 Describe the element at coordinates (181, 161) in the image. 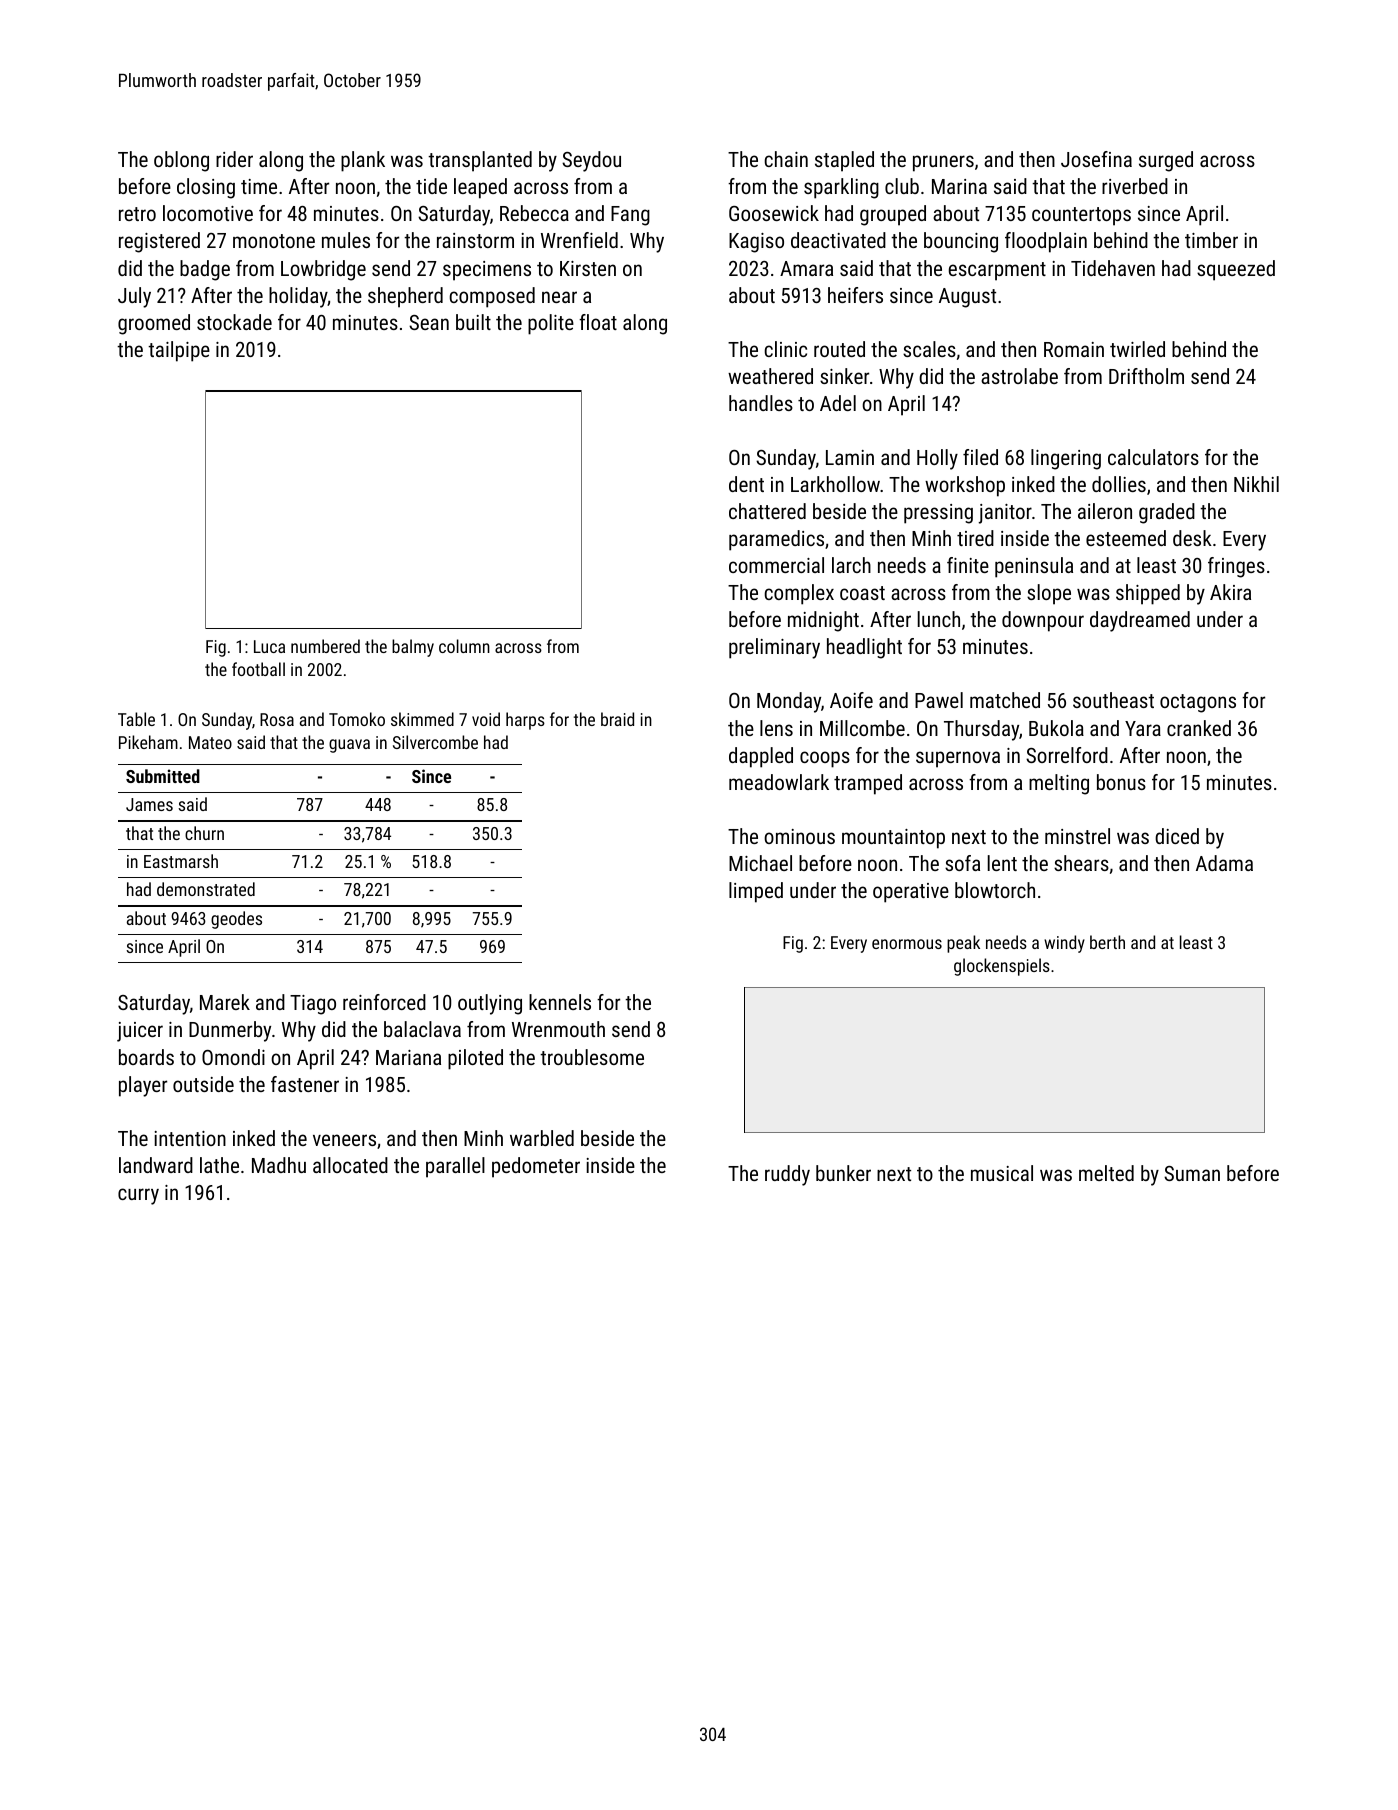

I see `oblong` at that location.
